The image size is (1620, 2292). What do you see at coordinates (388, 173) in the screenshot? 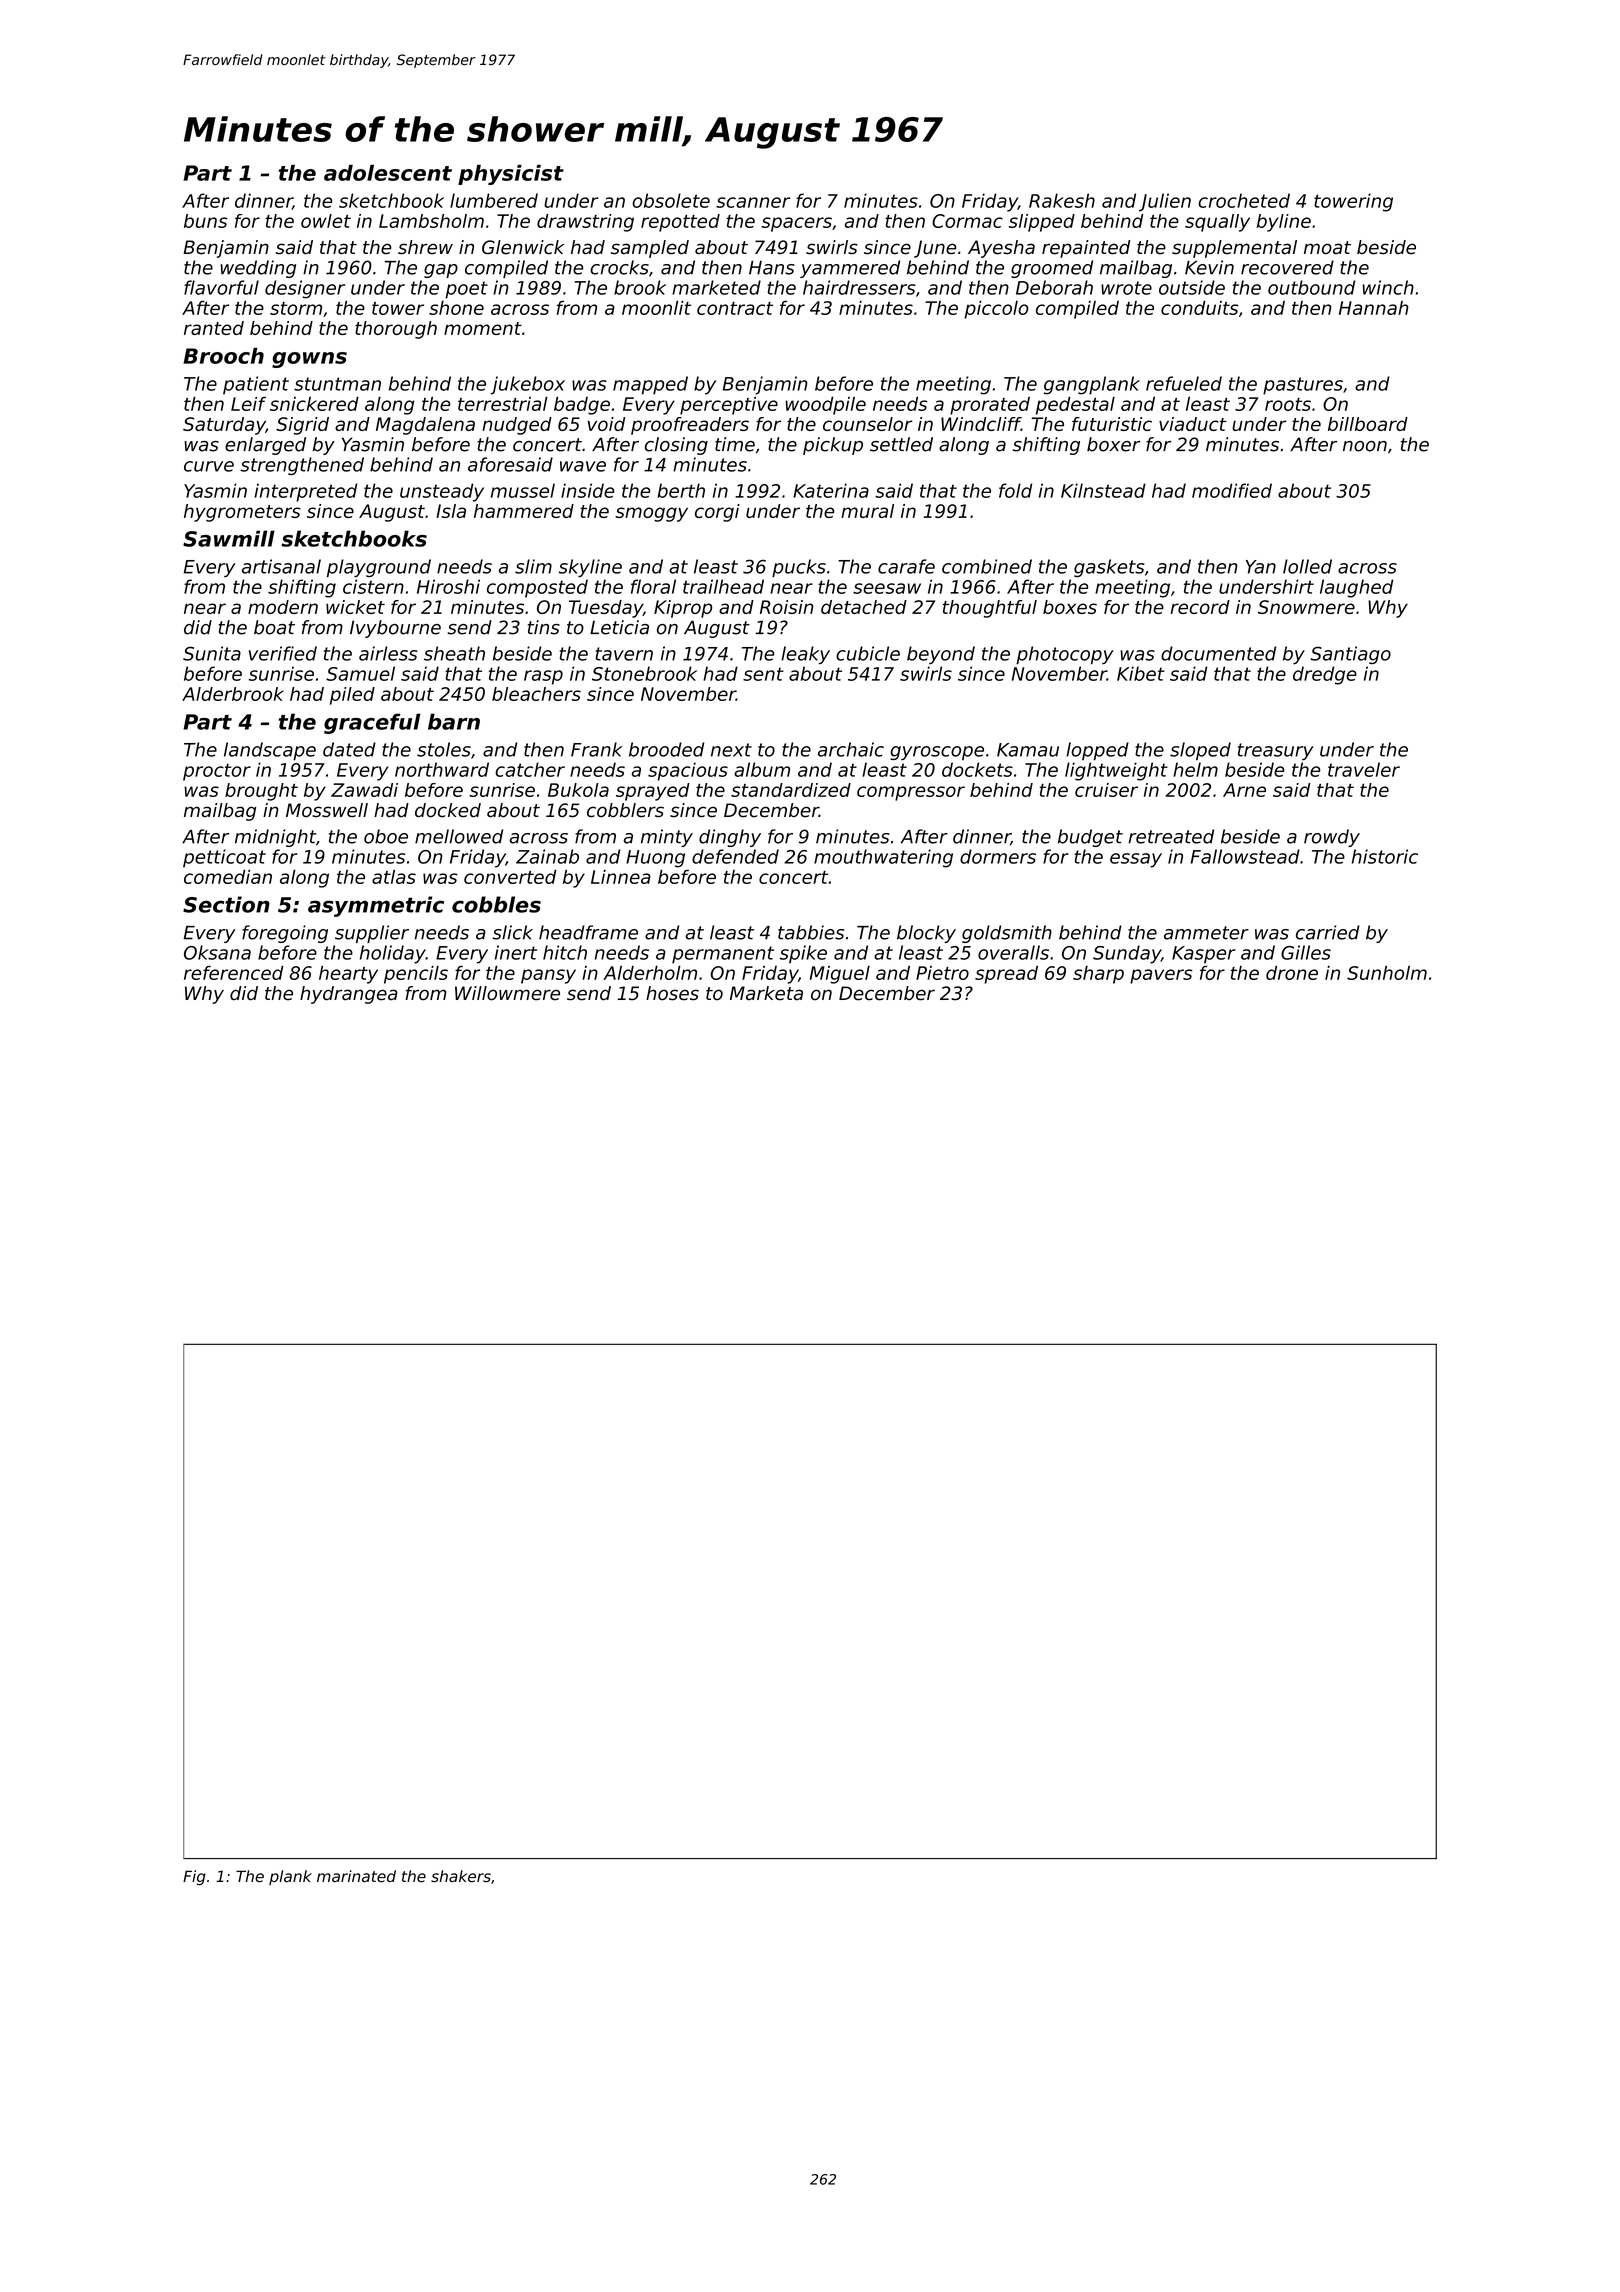
I see `adolescent` at bounding box center [388, 173].
